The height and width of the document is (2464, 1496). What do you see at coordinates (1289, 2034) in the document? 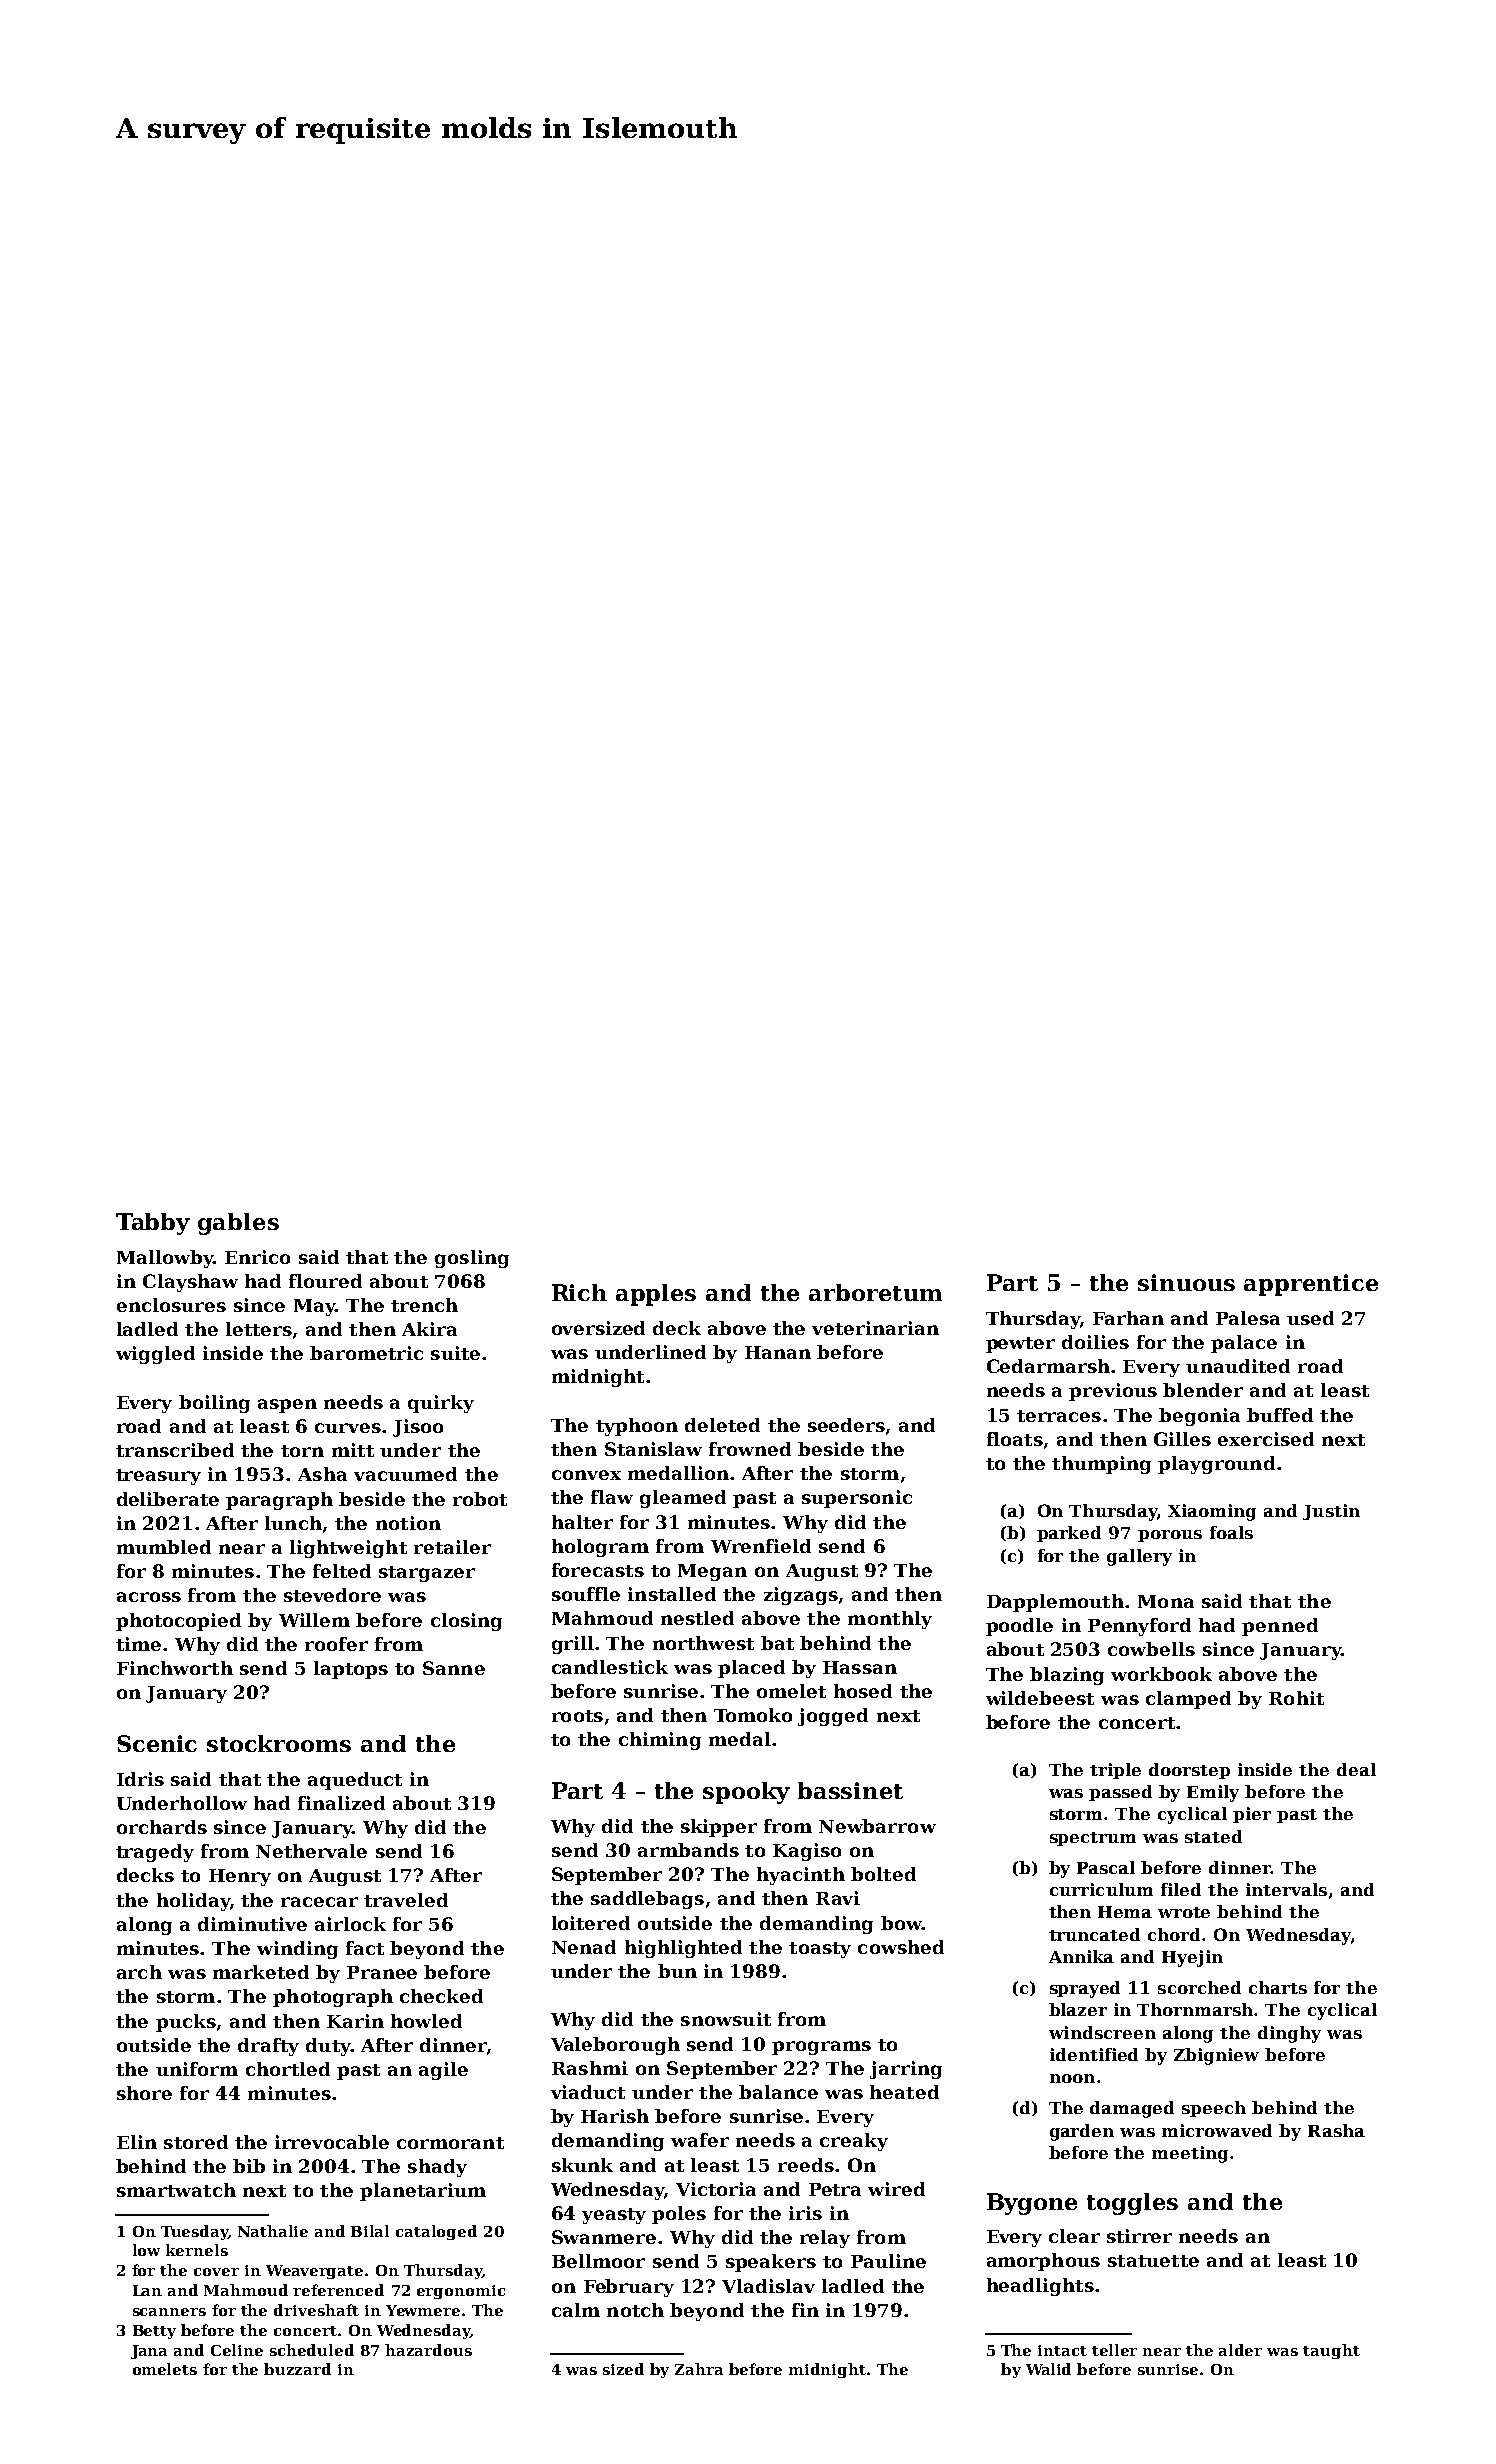
I see `dinghy` at bounding box center [1289, 2034].
